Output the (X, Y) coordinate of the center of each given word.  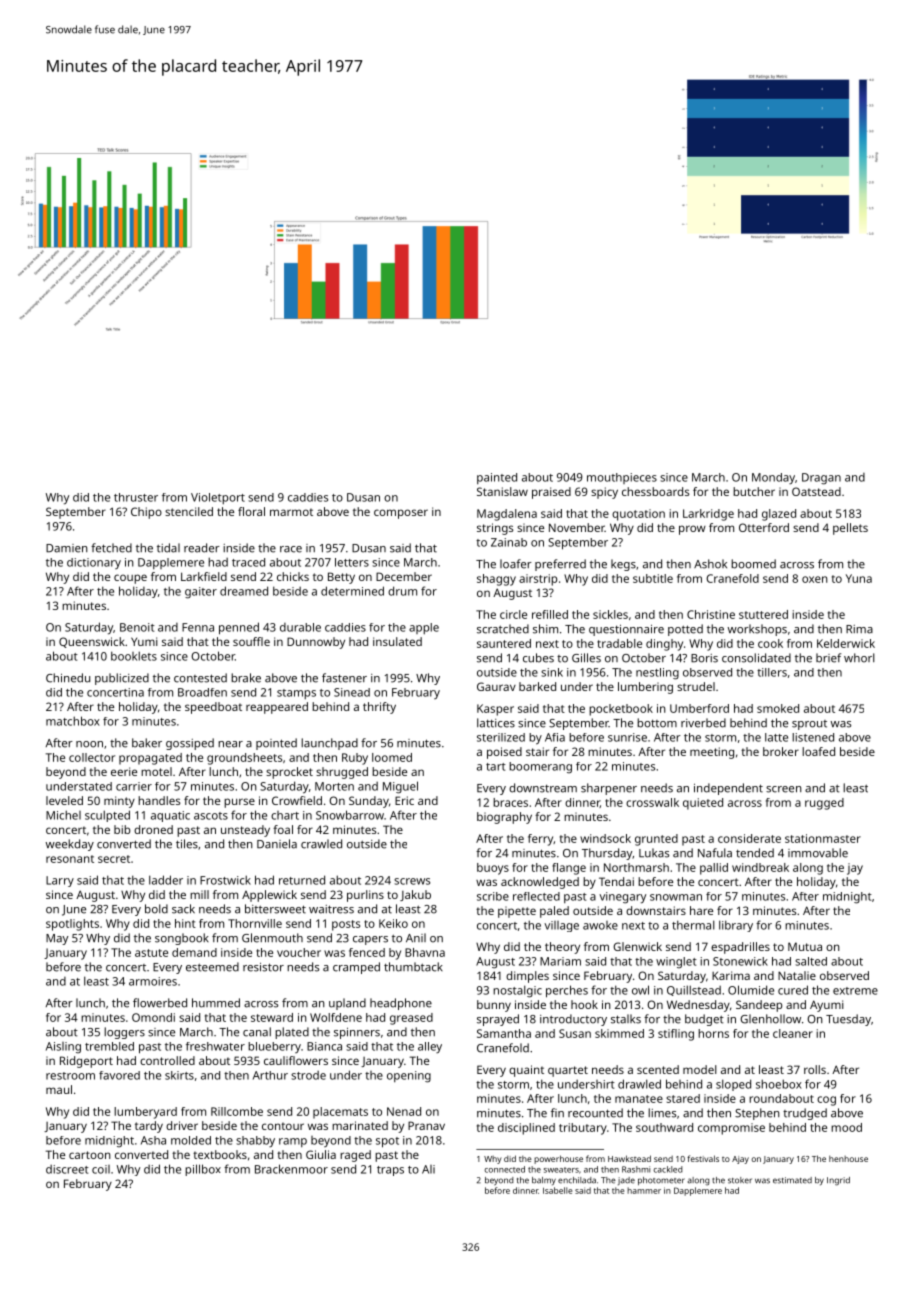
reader (202, 548)
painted (497, 478)
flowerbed (160, 1003)
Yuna (859, 578)
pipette (517, 912)
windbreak (760, 867)
